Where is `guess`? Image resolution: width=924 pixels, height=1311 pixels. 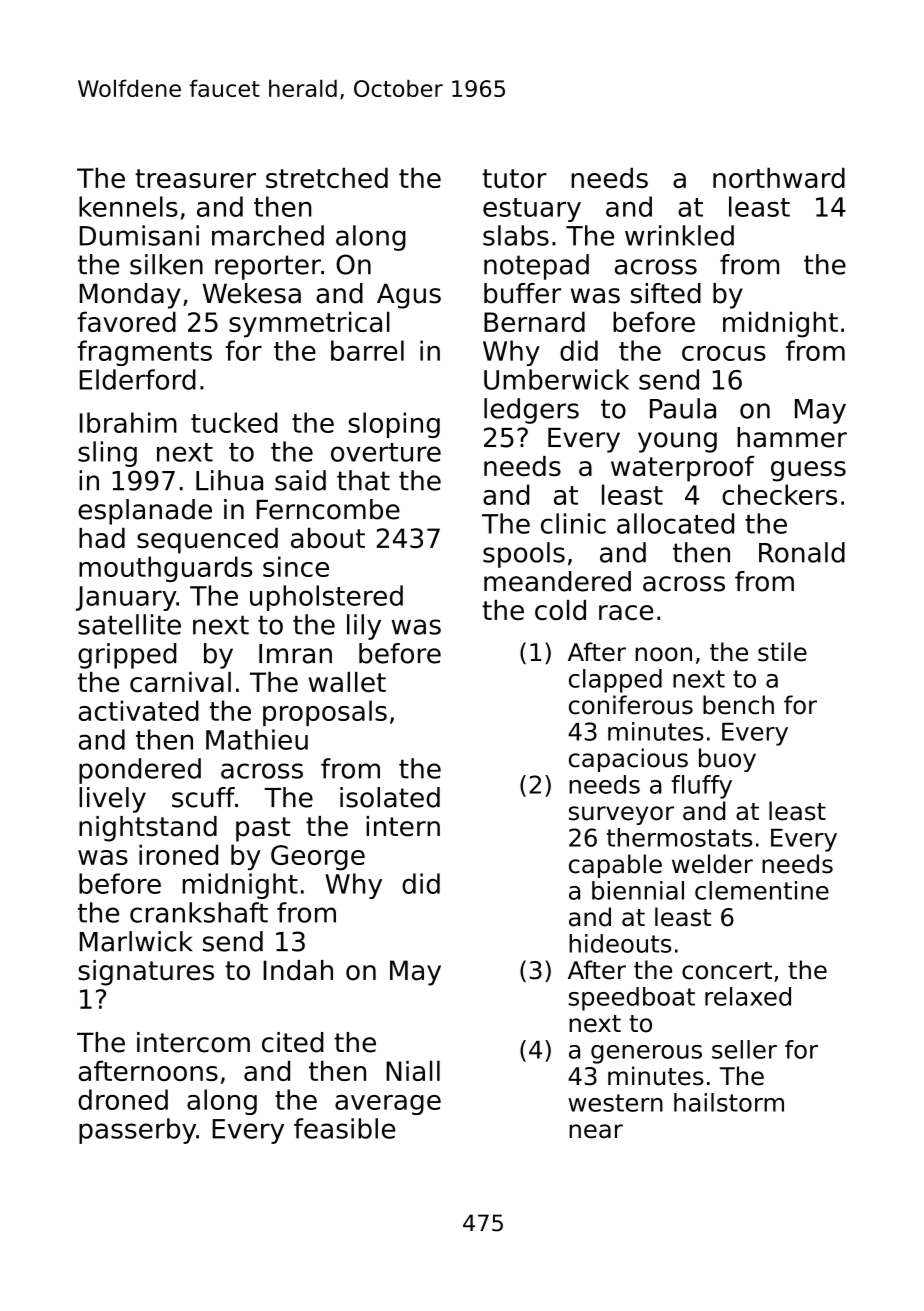 guess is located at coordinates (808, 471).
